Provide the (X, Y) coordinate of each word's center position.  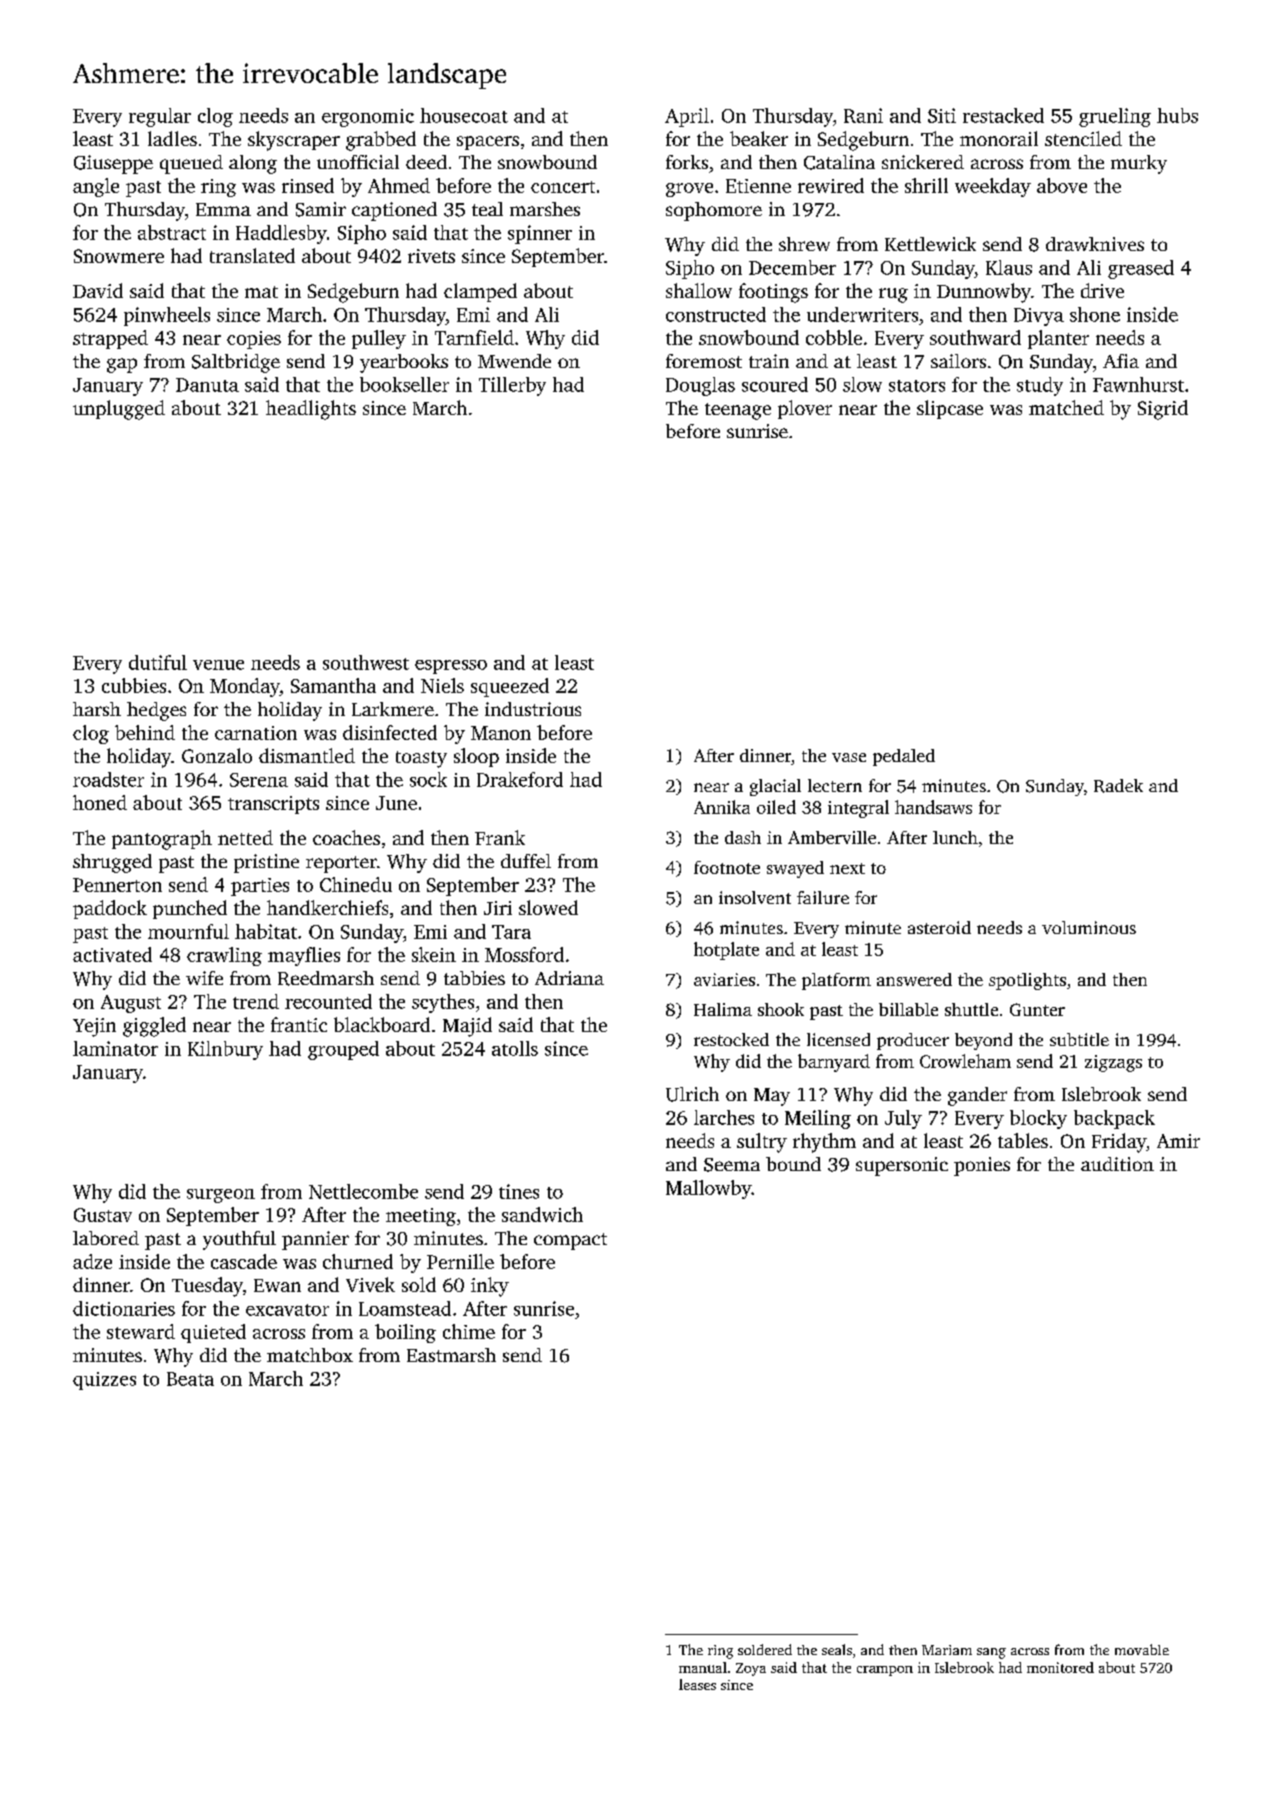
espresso (451, 667)
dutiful (158, 662)
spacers (488, 143)
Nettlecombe (363, 1191)
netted (245, 837)
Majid (467, 1027)
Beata (190, 1379)
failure (823, 897)
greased (1141, 269)
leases (697, 1684)
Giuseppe (113, 164)
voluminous (1089, 927)
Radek (1118, 786)
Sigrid (1163, 410)
